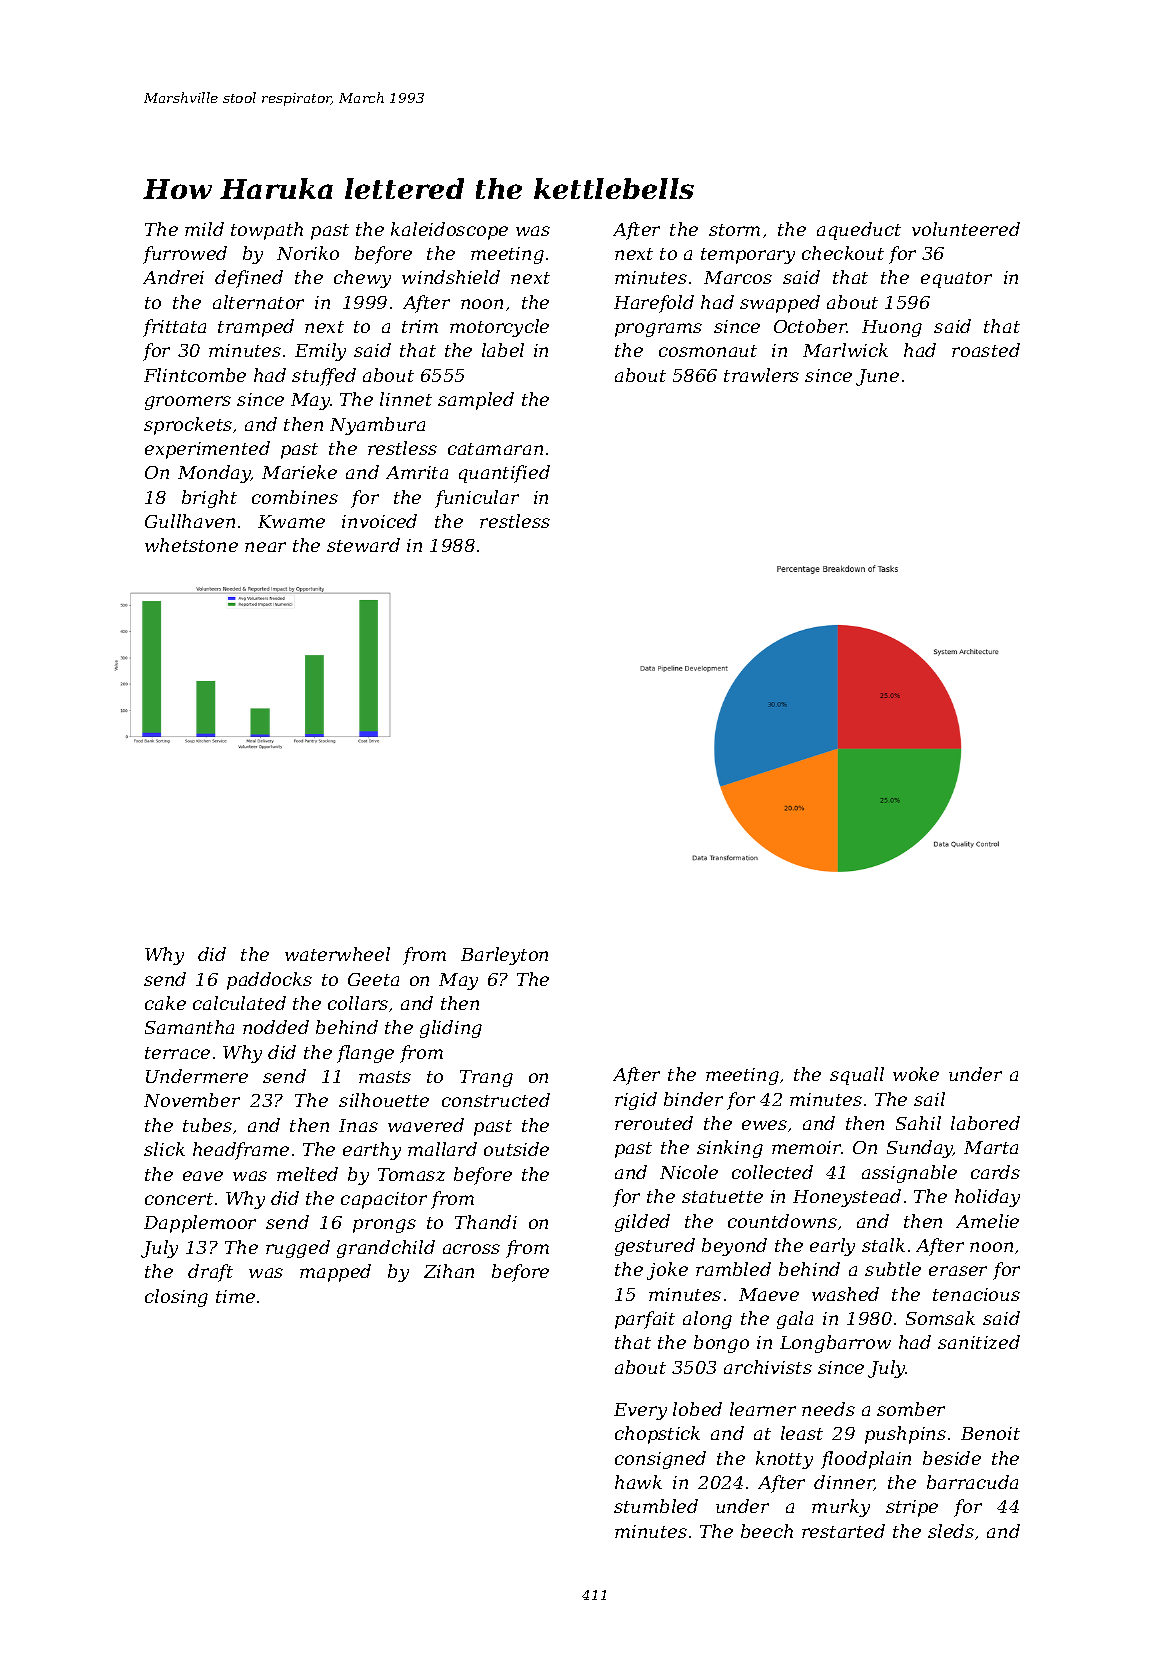 The width and height of the document is (1165, 1654). Describe the element at coordinates (916, 1074) in the document. I see `woke` at that location.
